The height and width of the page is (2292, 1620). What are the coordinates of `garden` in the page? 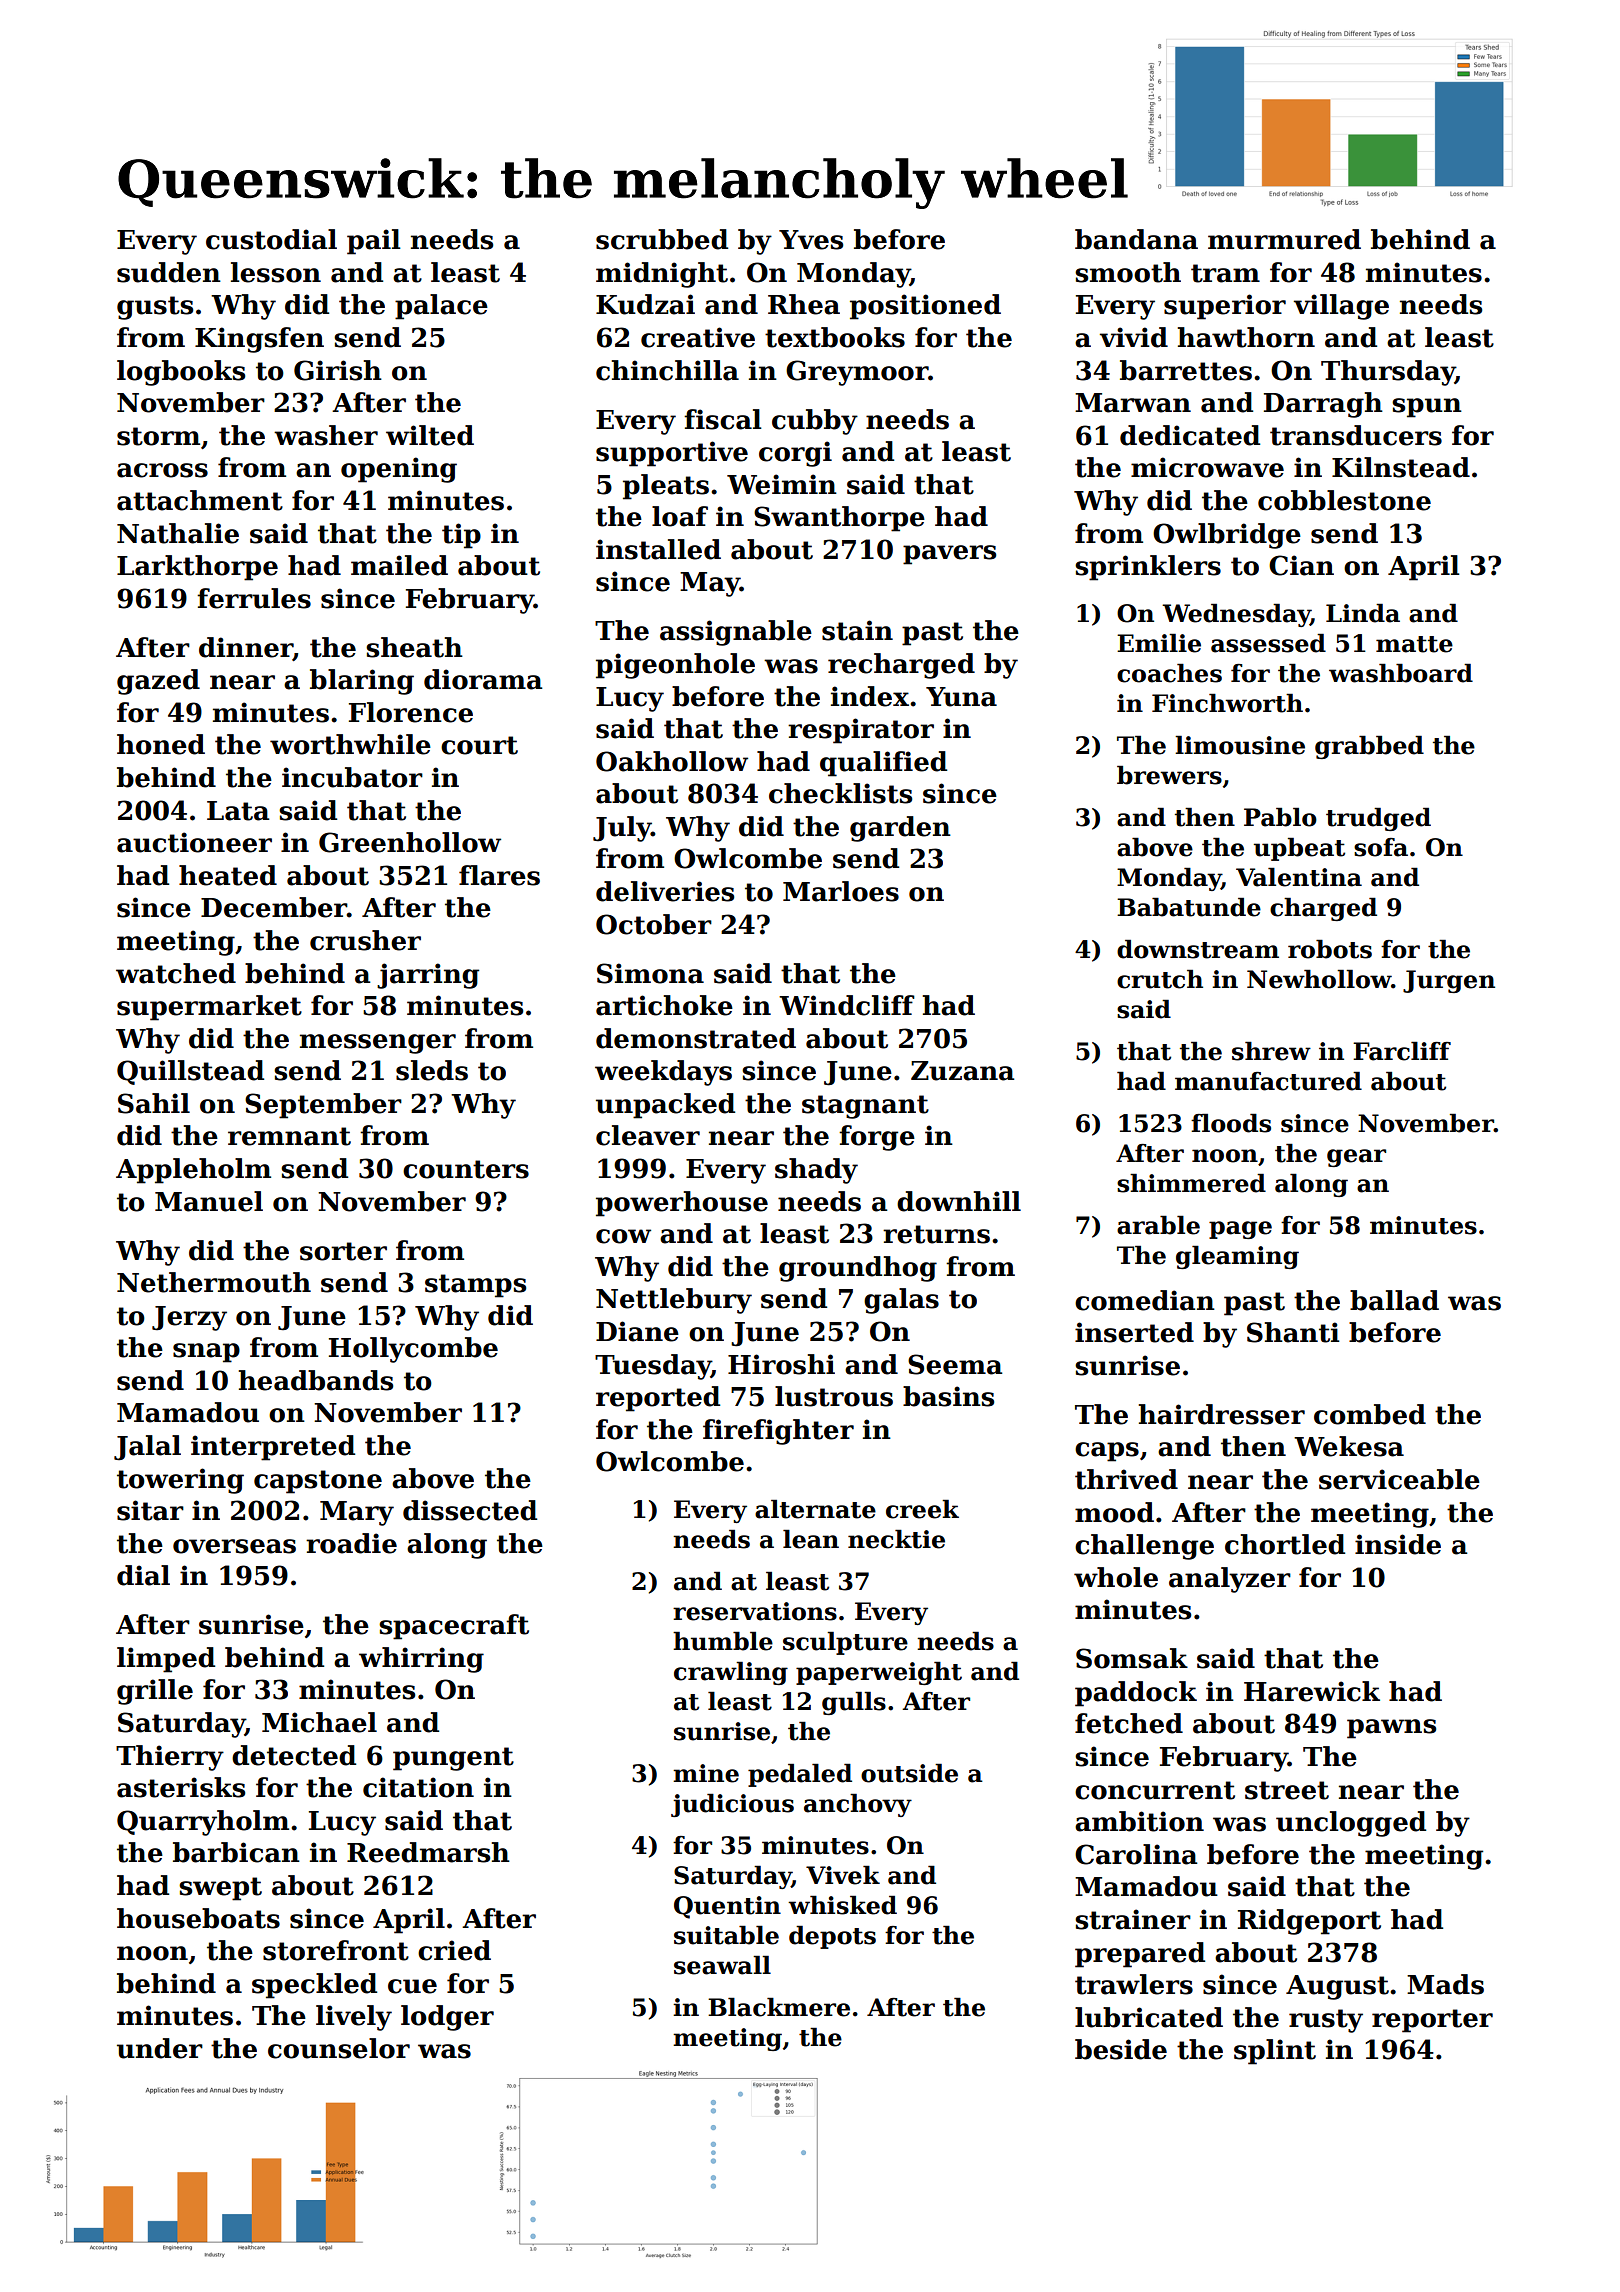 It's located at (900, 829).
